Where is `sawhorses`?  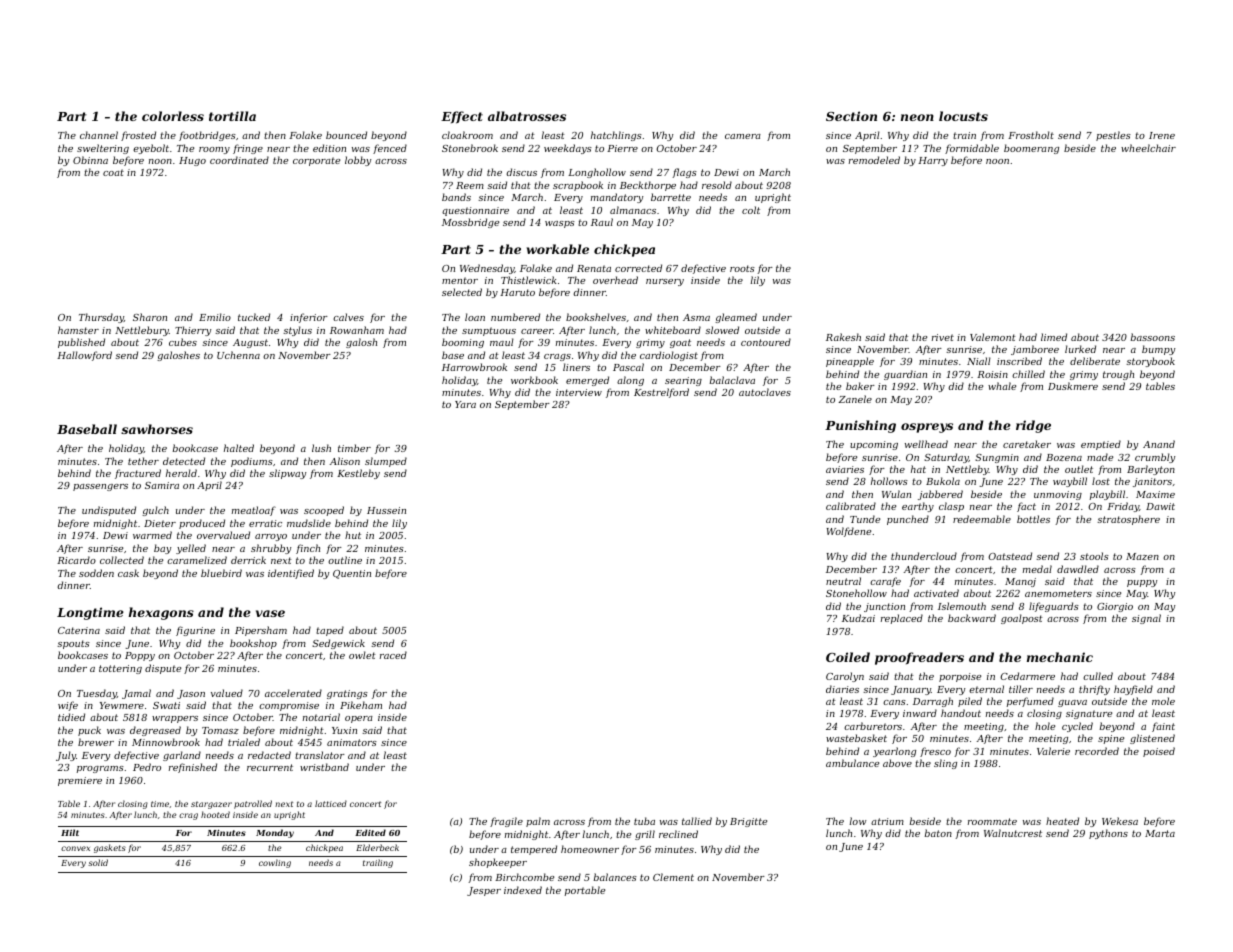
sawhorses is located at coordinates (157, 429).
